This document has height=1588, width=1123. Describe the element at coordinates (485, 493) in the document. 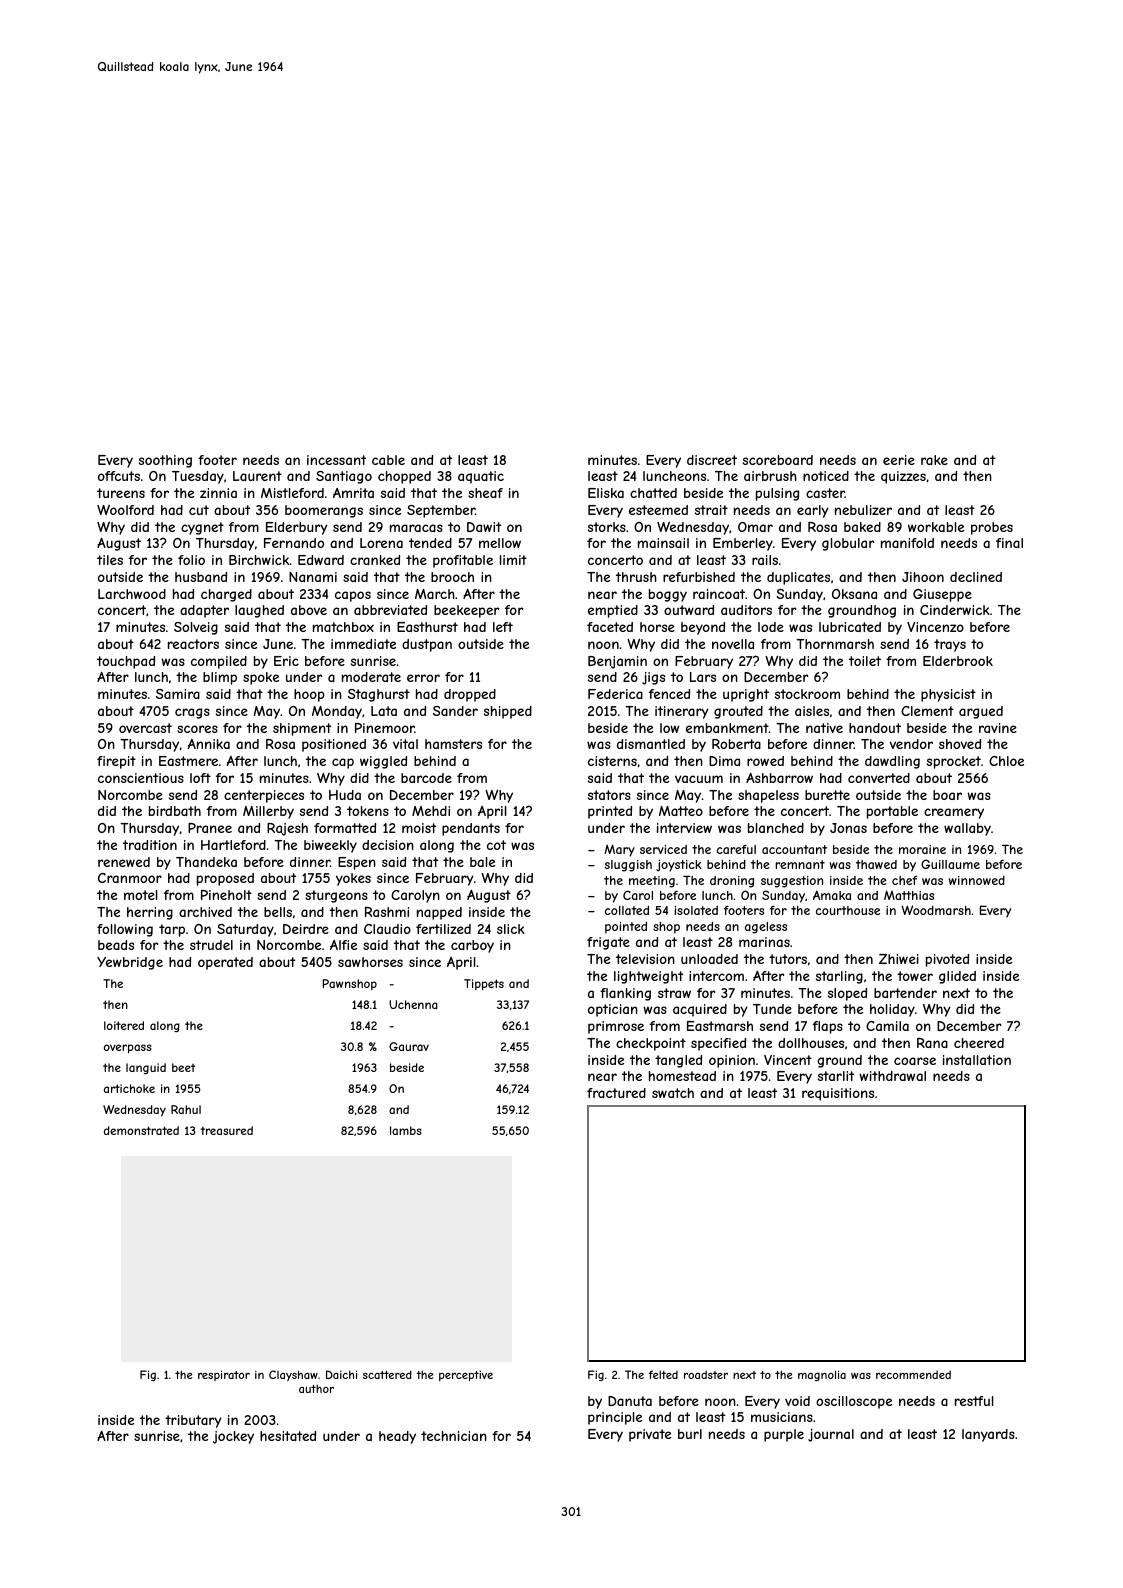

I see `sheaf` at that location.
